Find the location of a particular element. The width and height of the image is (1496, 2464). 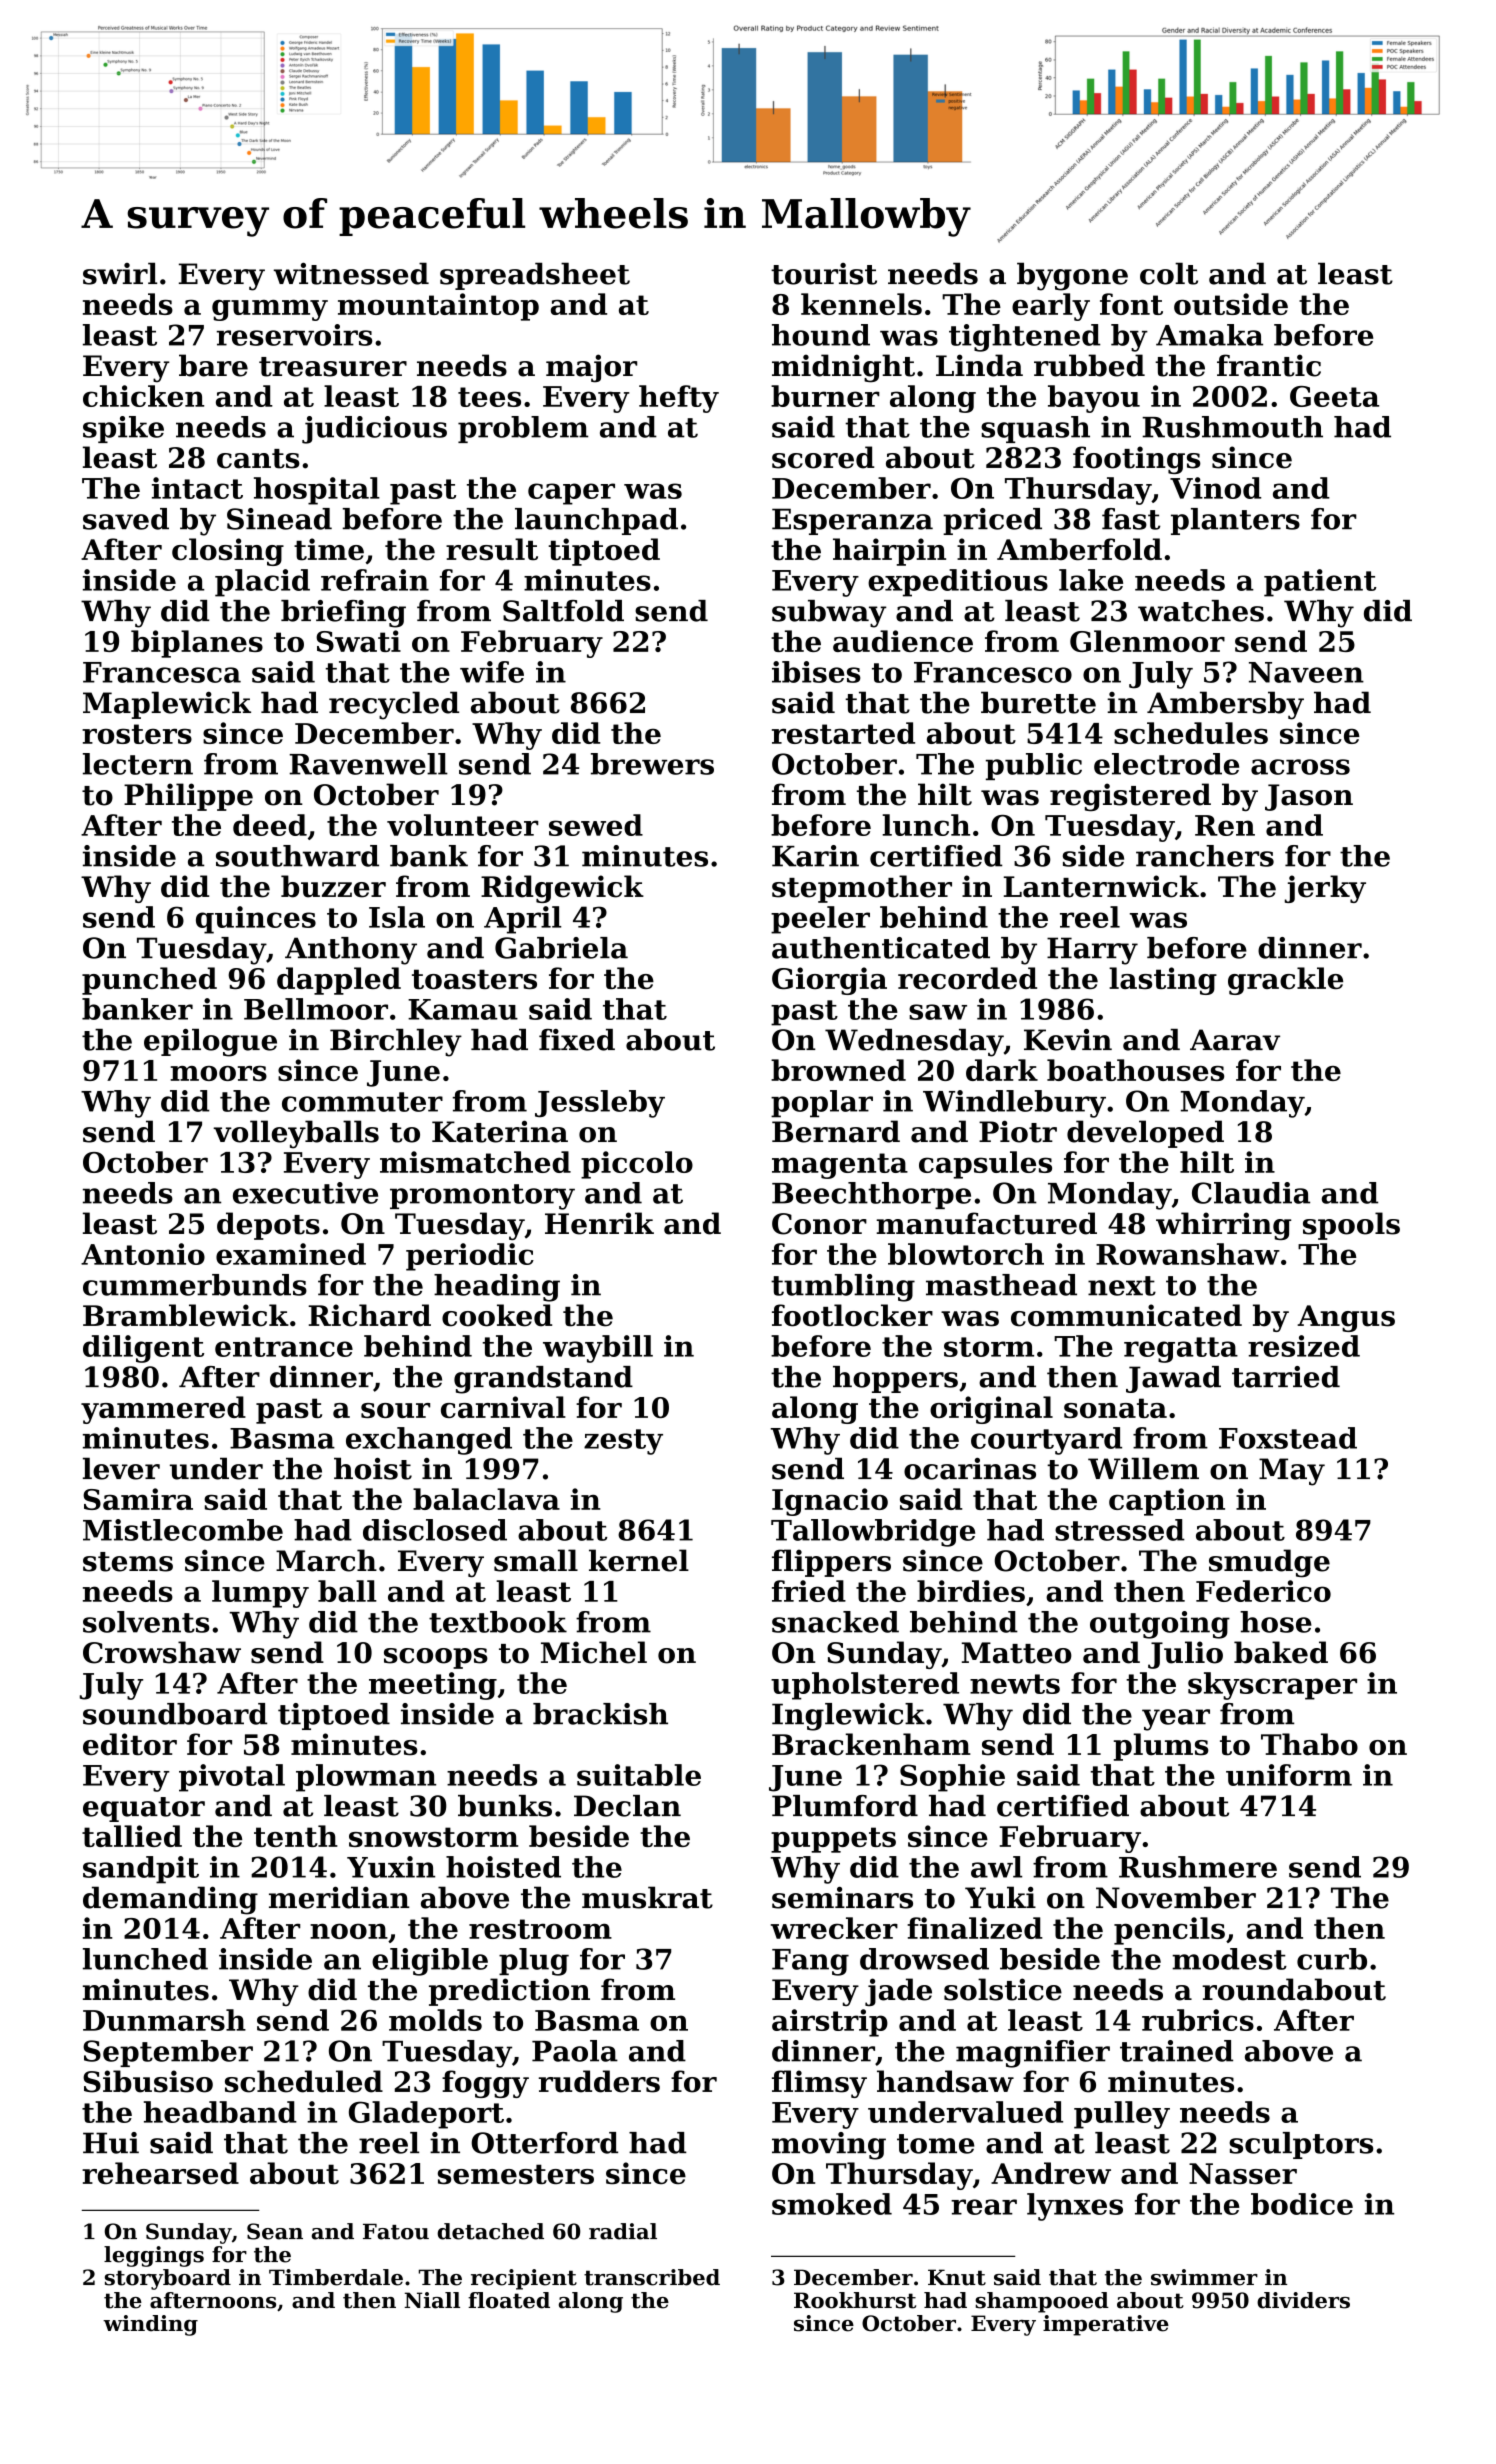

spools is located at coordinates (1351, 1226).
